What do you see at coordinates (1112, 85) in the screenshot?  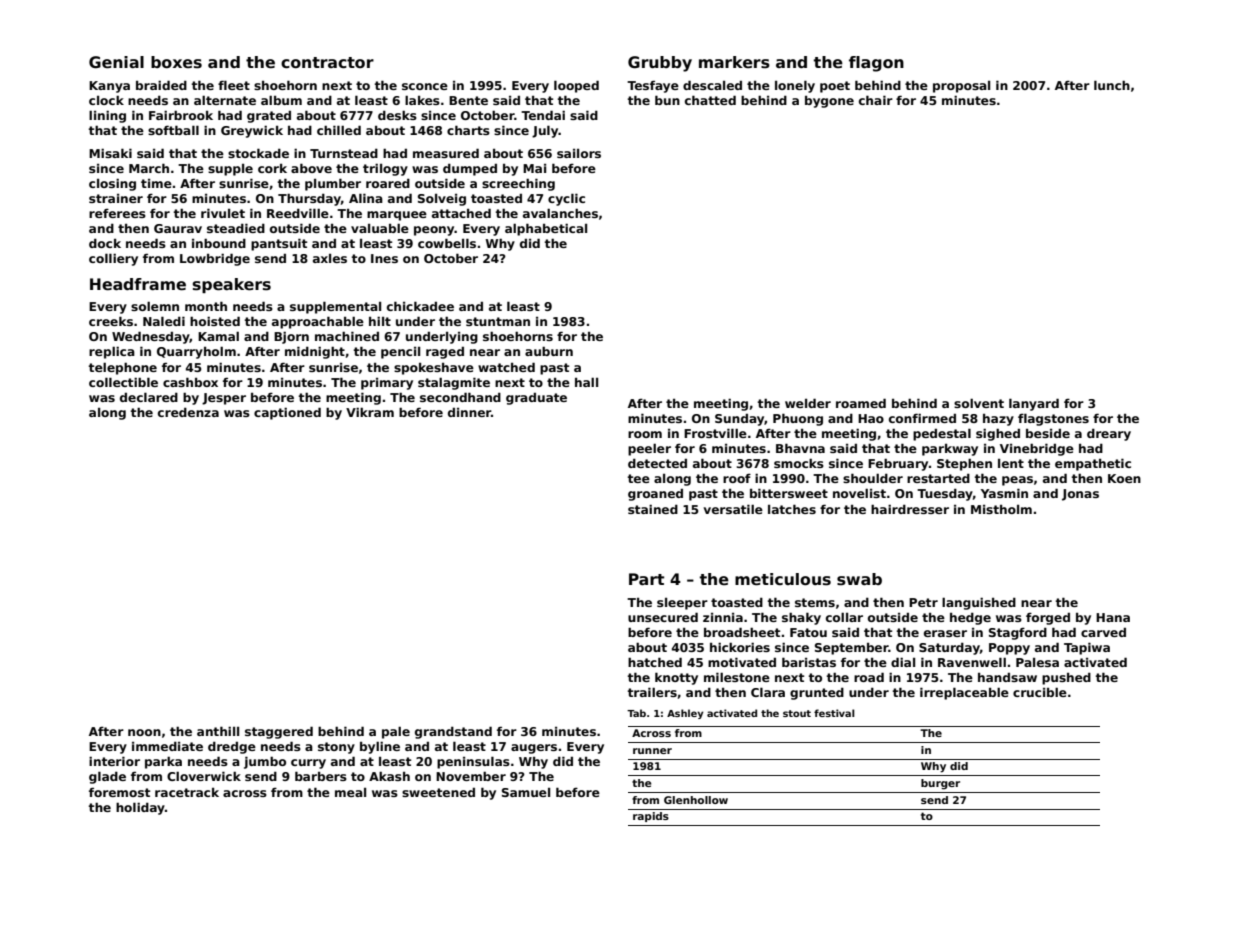 I see `lunch` at bounding box center [1112, 85].
